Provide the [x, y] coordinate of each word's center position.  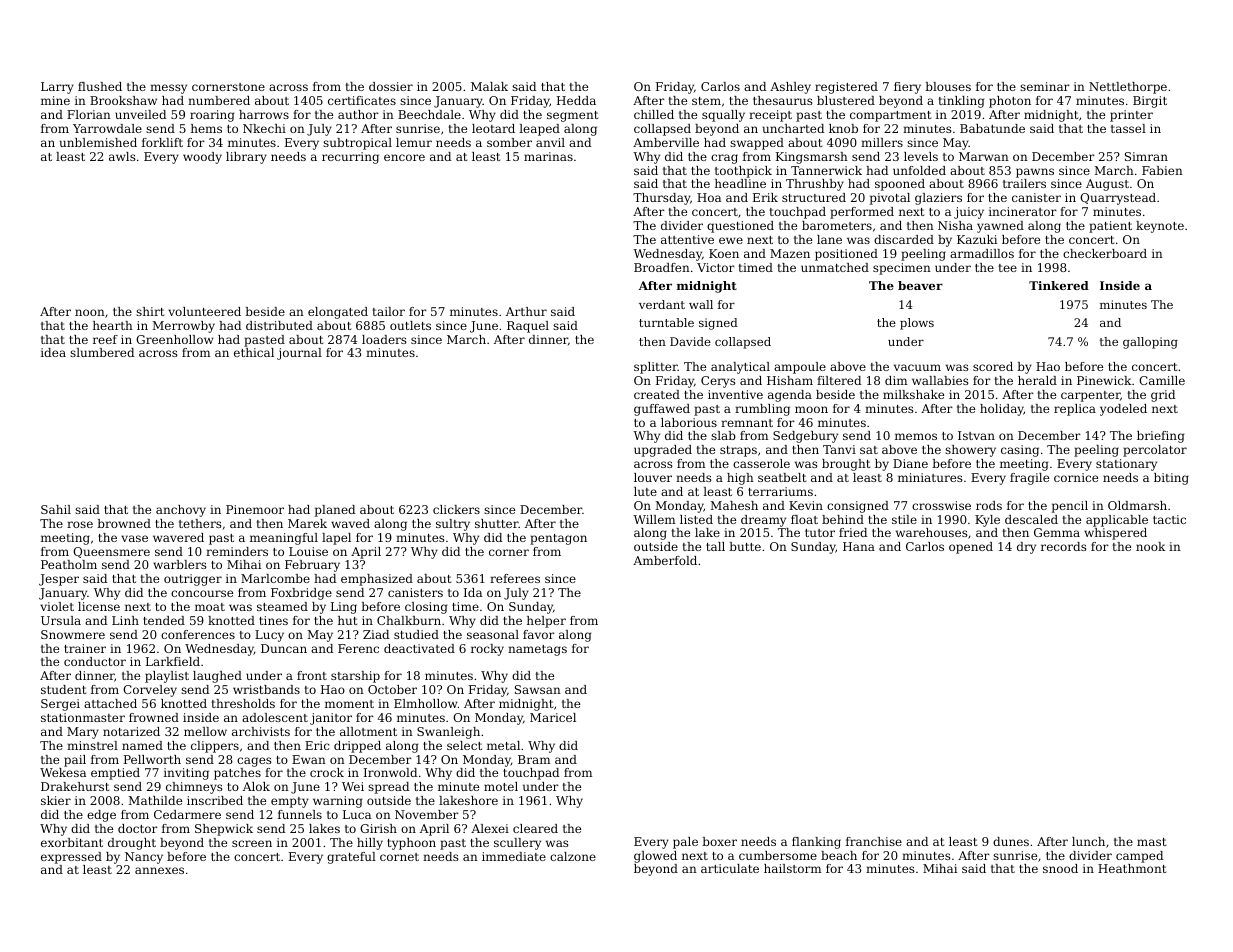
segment [572, 116]
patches [237, 774]
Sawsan [538, 689]
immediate [514, 856]
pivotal [890, 199]
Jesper [59, 580]
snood [1060, 868]
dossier [391, 86]
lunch [1088, 841]
